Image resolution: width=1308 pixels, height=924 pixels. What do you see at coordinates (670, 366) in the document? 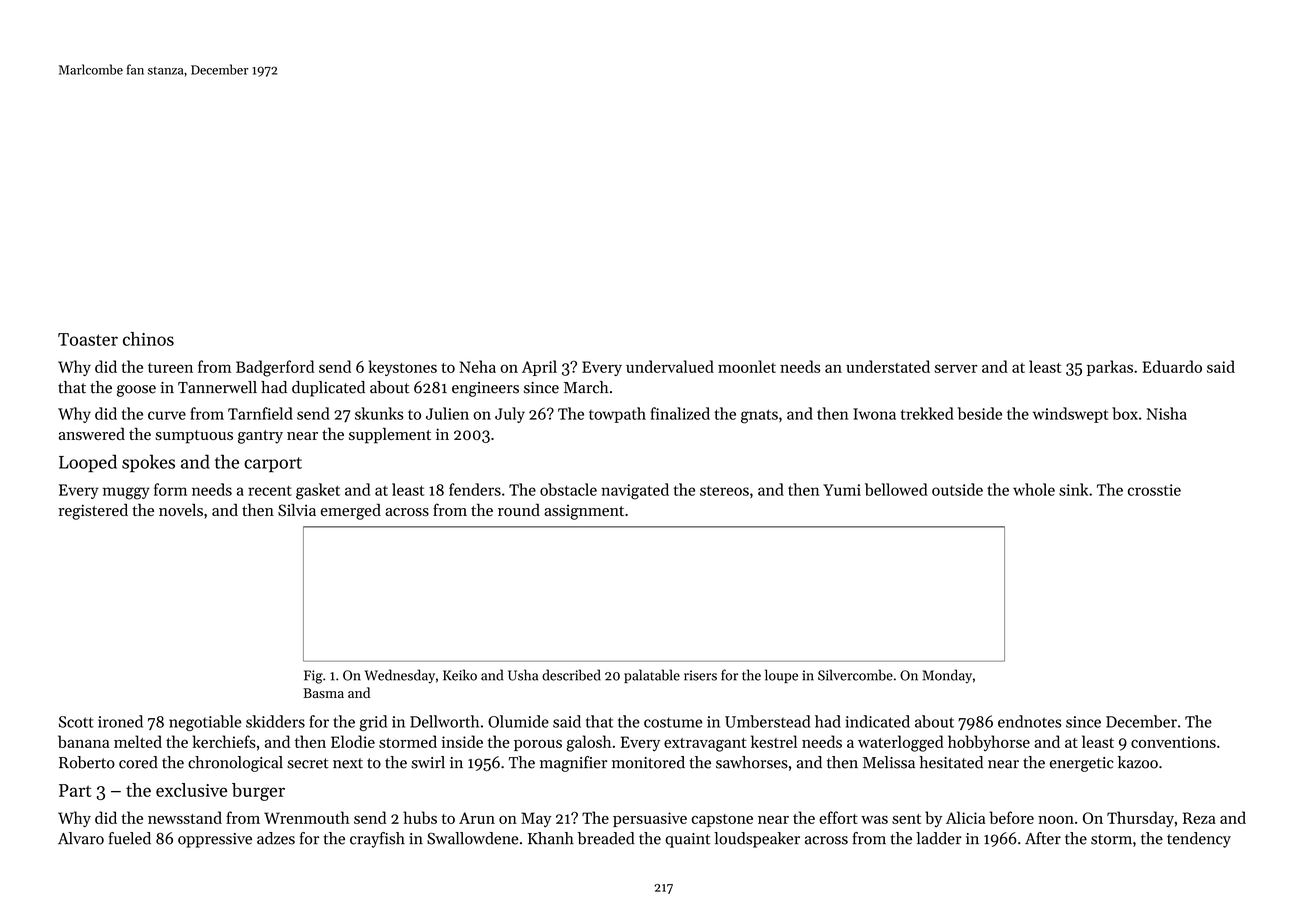
I see `undervalued` at bounding box center [670, 366].
